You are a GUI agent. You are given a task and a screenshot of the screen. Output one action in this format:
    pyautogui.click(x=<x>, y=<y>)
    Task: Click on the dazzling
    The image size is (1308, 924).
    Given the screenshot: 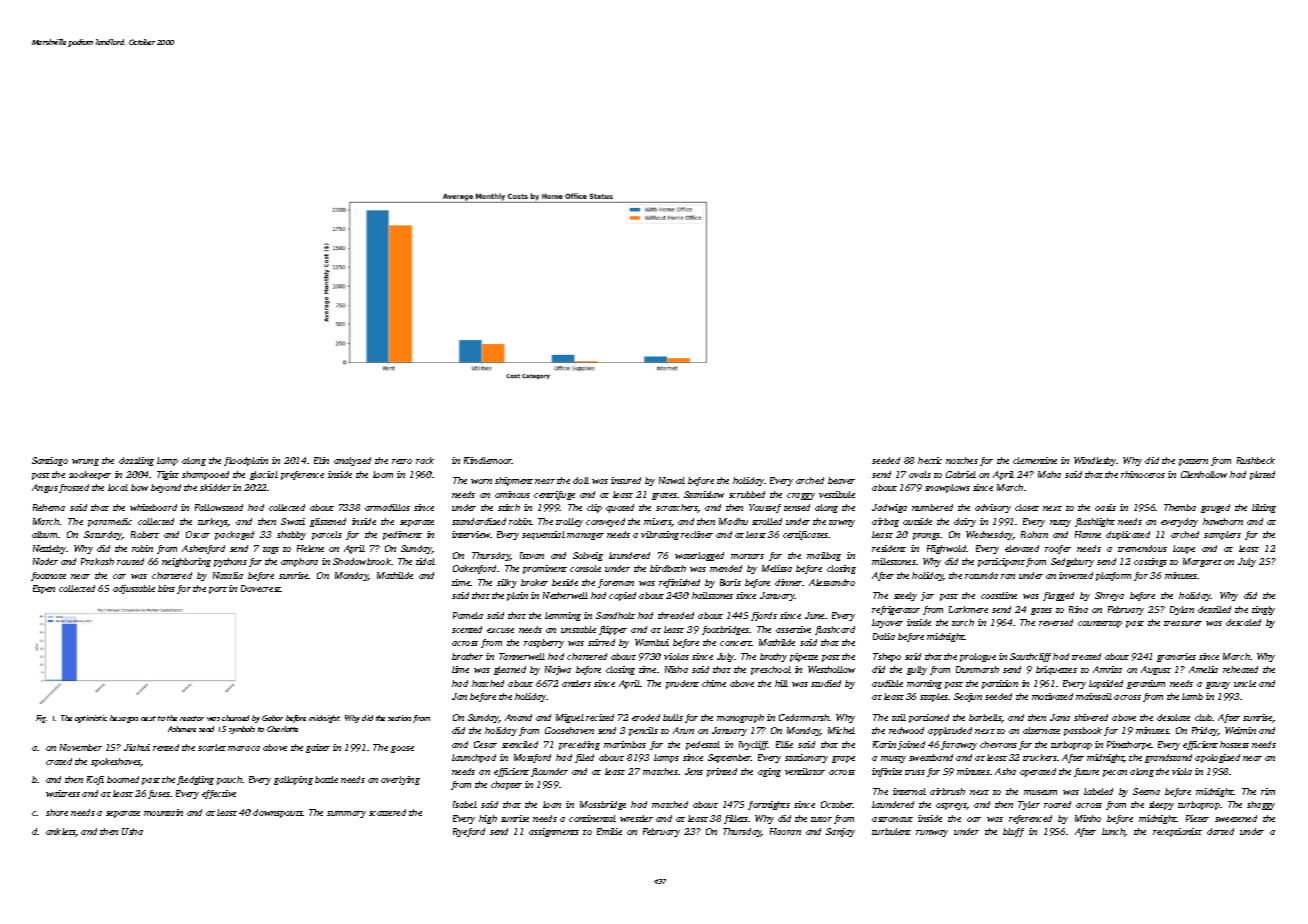 What is the action you would take?
    pyautogui.click(x=136, y=461)
